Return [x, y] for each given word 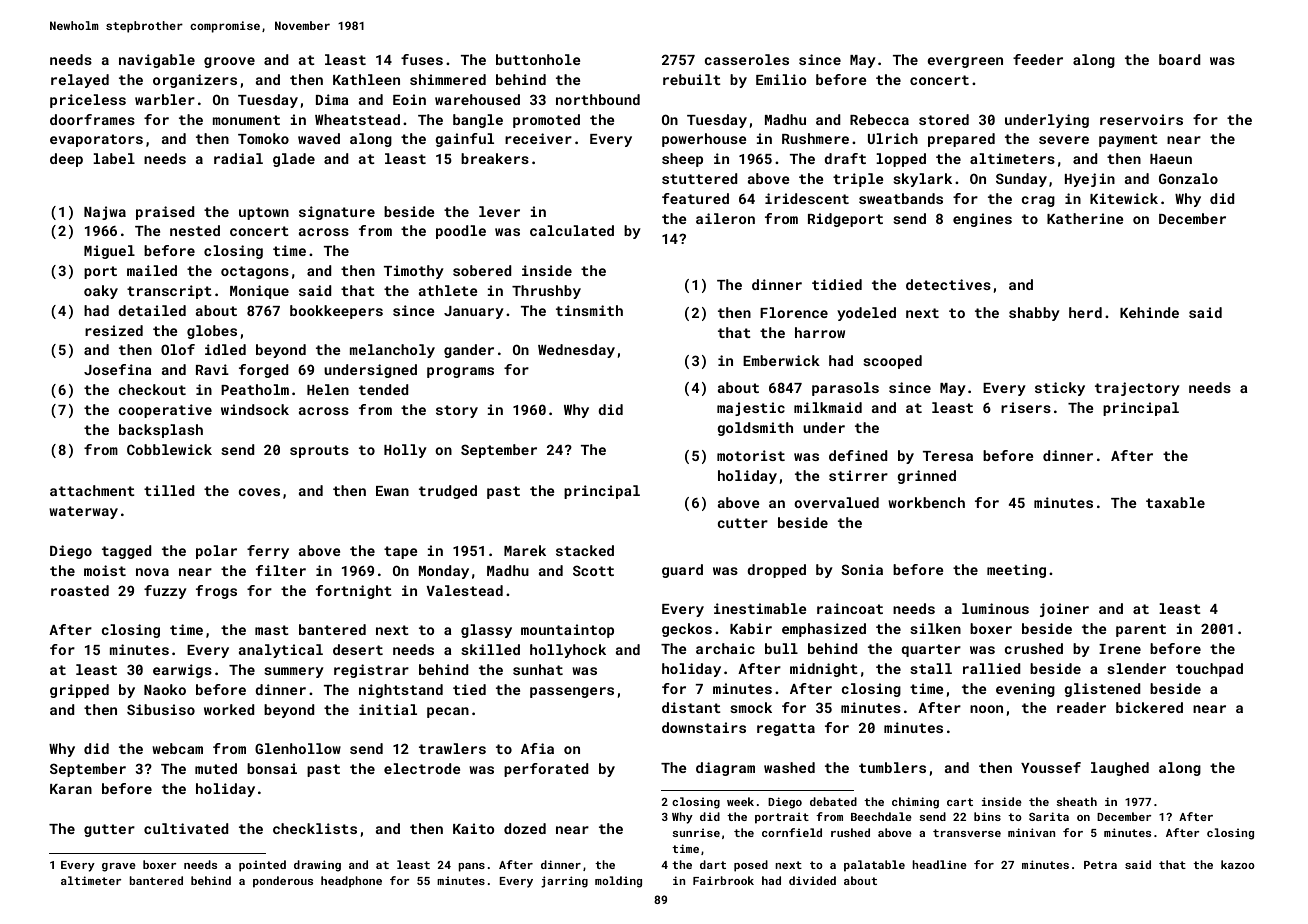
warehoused [477, 99]
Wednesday [576, 351]
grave [119, 867]
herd [1085, 312]
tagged [127, 552]
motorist [751, 455]
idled [225, 349]
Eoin [409, 99]
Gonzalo [1188, 178]
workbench [926, 502]
